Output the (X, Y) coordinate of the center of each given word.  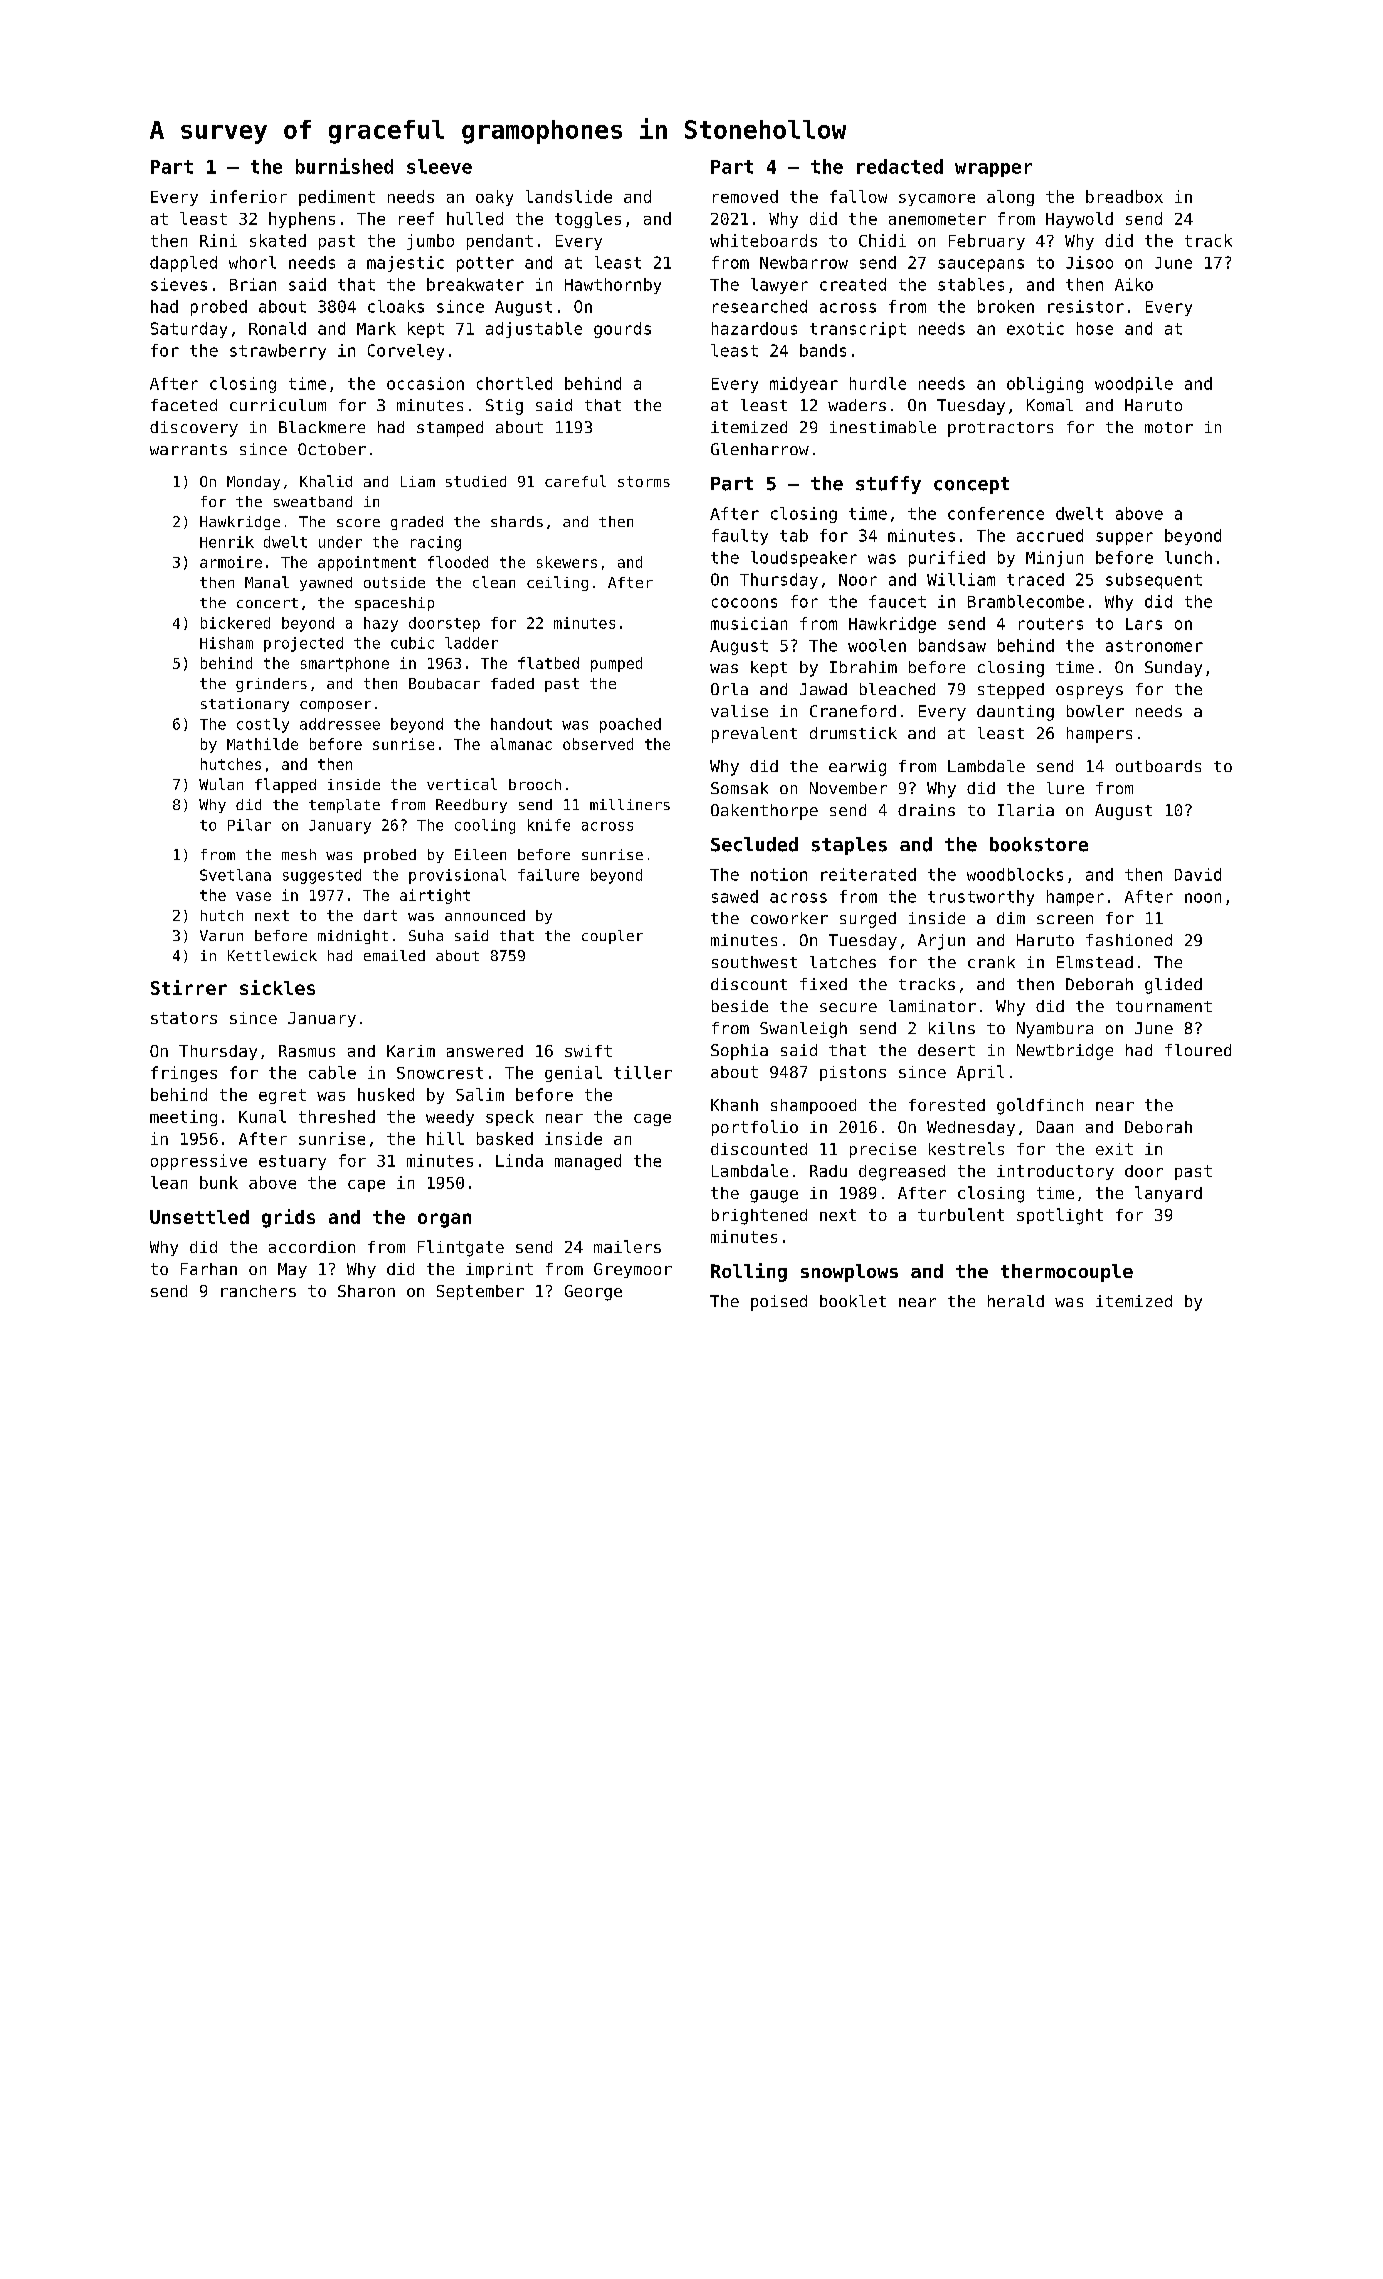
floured (1198, 1050)
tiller (643, 1072)
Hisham (226, 643)
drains (926, 810)
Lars (1144, 624)
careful (575, 481)
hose (1095, 328)
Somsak (739, 788)
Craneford (853, 711)
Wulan (221, 784)
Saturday (189, 330)
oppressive (199, 1162)
